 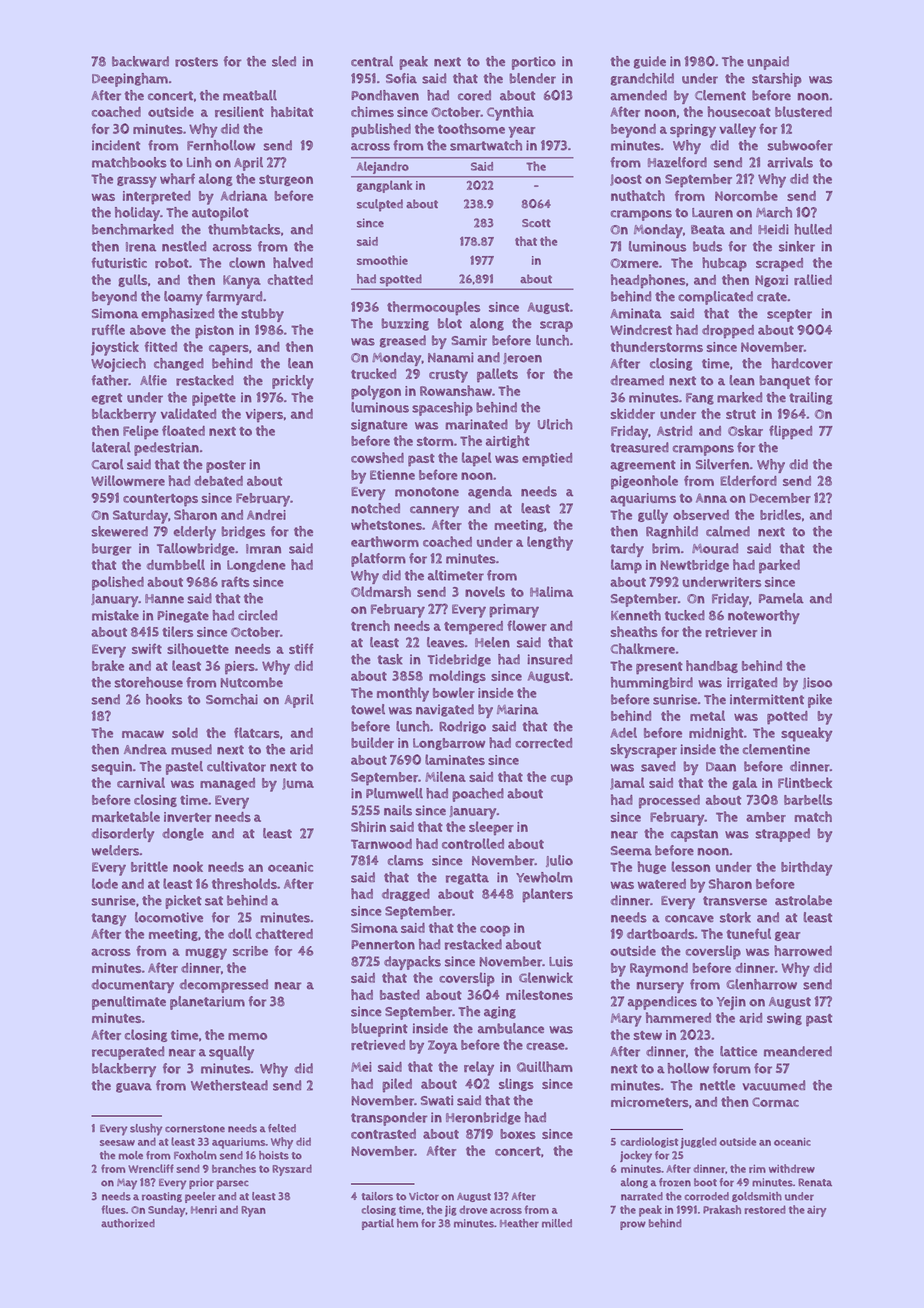 What do you see at coordinates (768, 63) in the screenshot?
I see `unpaid` at bounding box center [768, 63].
